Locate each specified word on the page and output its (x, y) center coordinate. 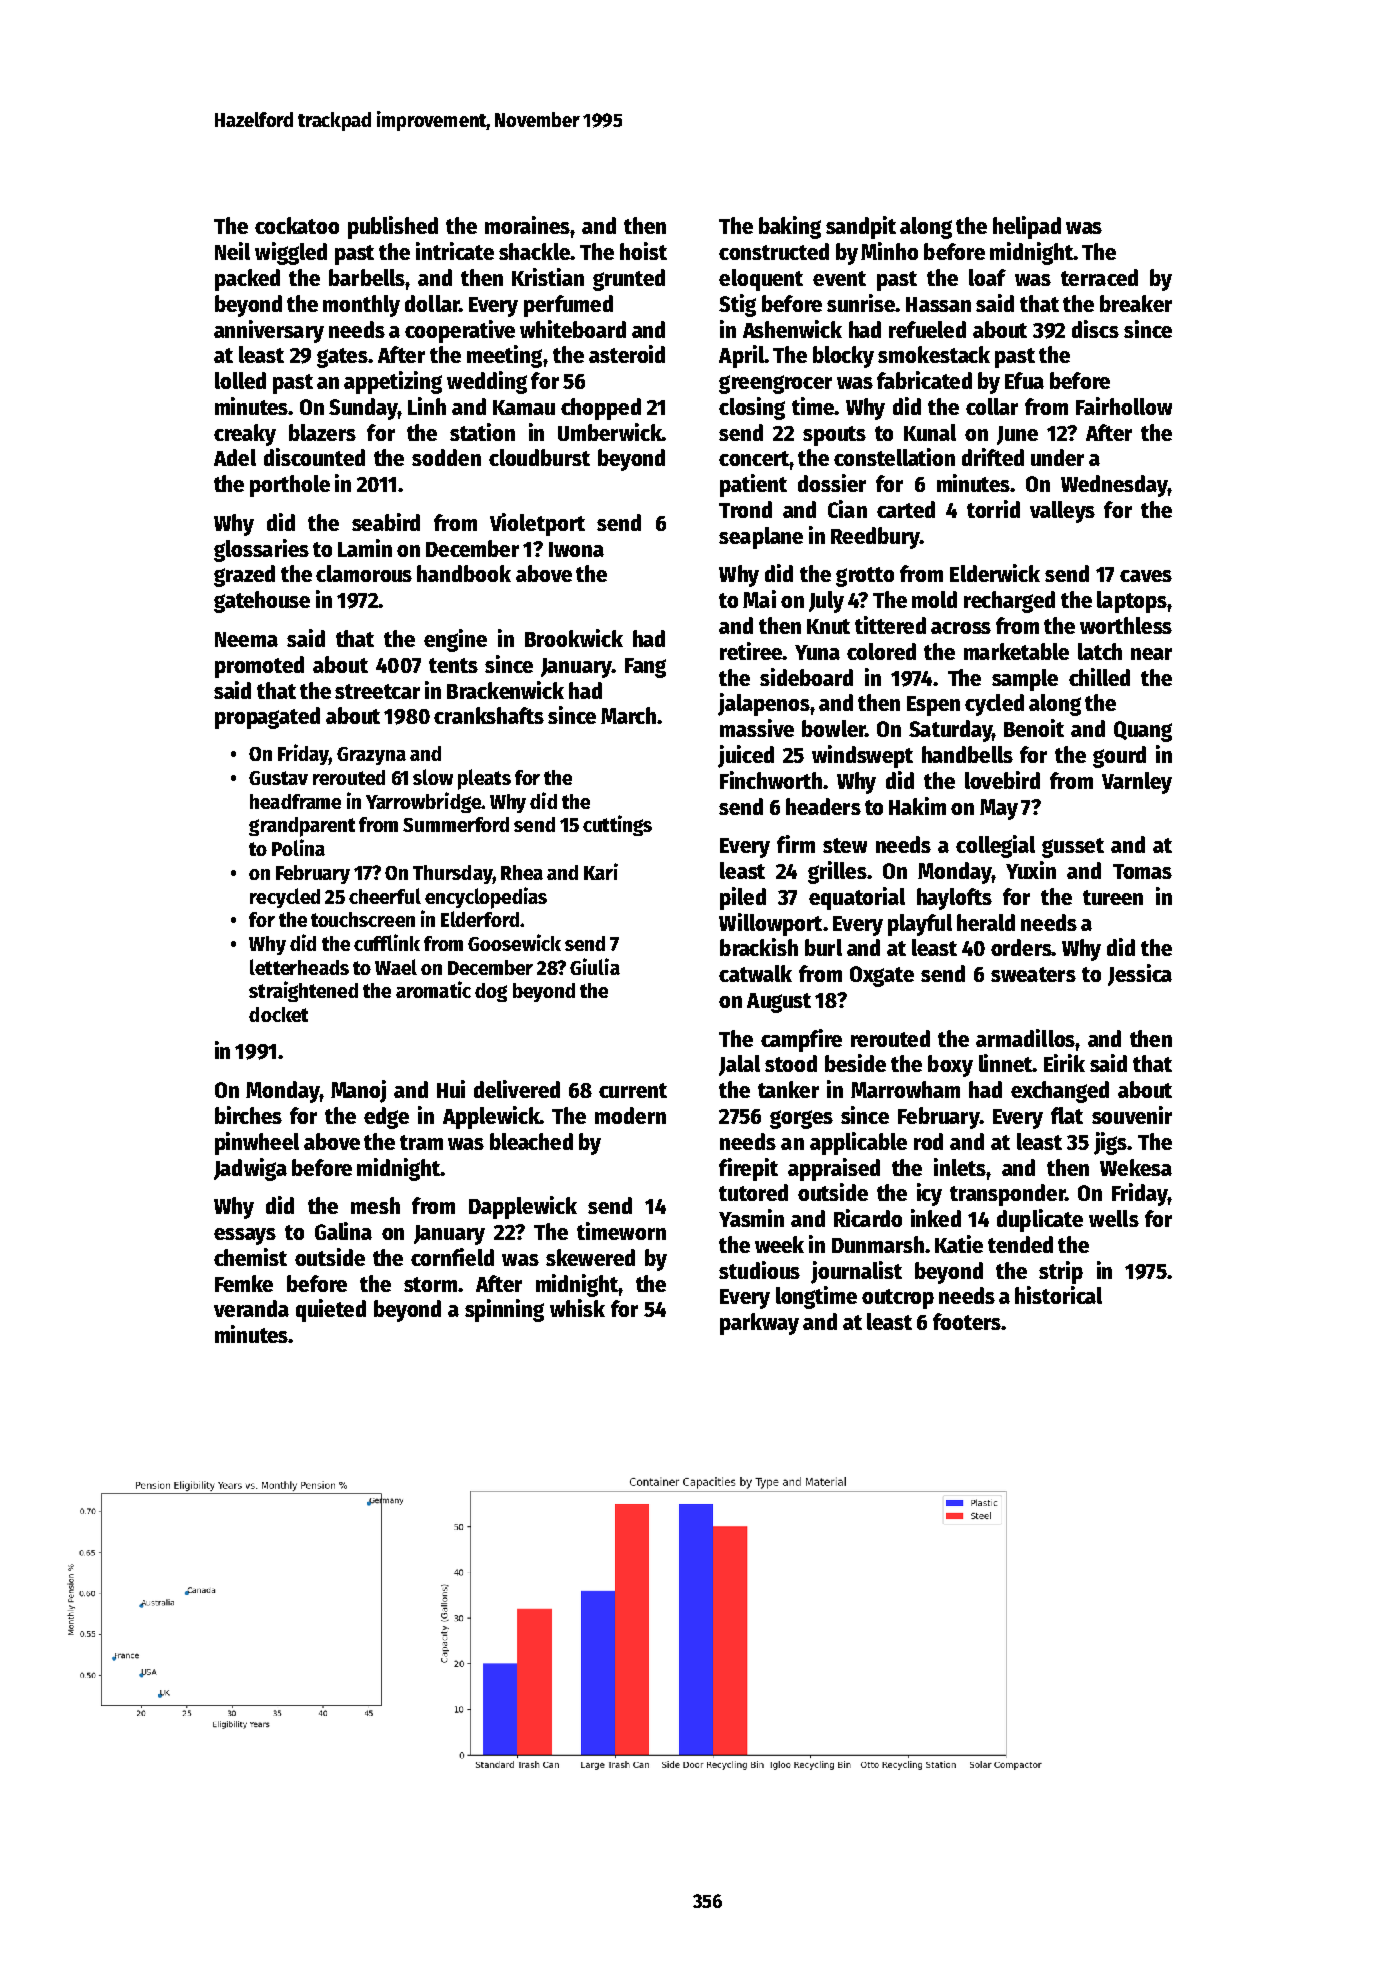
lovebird (1002, 780)
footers (967, 1321)
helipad (1027, 227)
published (393, 227)
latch (1100, 651)
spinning (504, 1310)
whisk (577, 1308)
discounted (314, 457)
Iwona (576, 549)
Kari (601, 871)
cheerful (385, 896)
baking (790, 227)
